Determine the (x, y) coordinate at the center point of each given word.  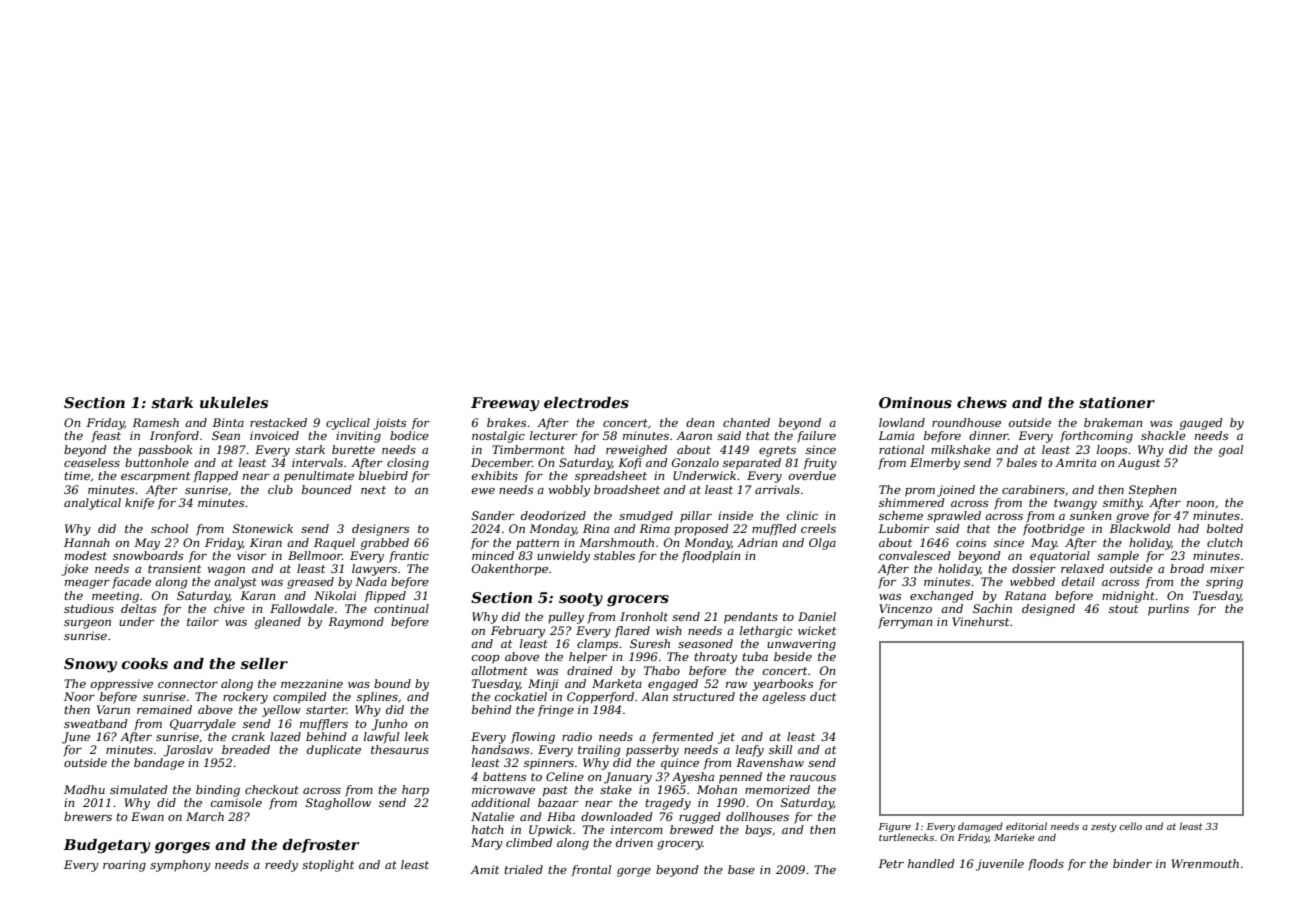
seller (264, 663)
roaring (124, 866)
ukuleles (234, 402)
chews (982, 402)
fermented (683, 738)
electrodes (586, 402)
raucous (813, 778)
